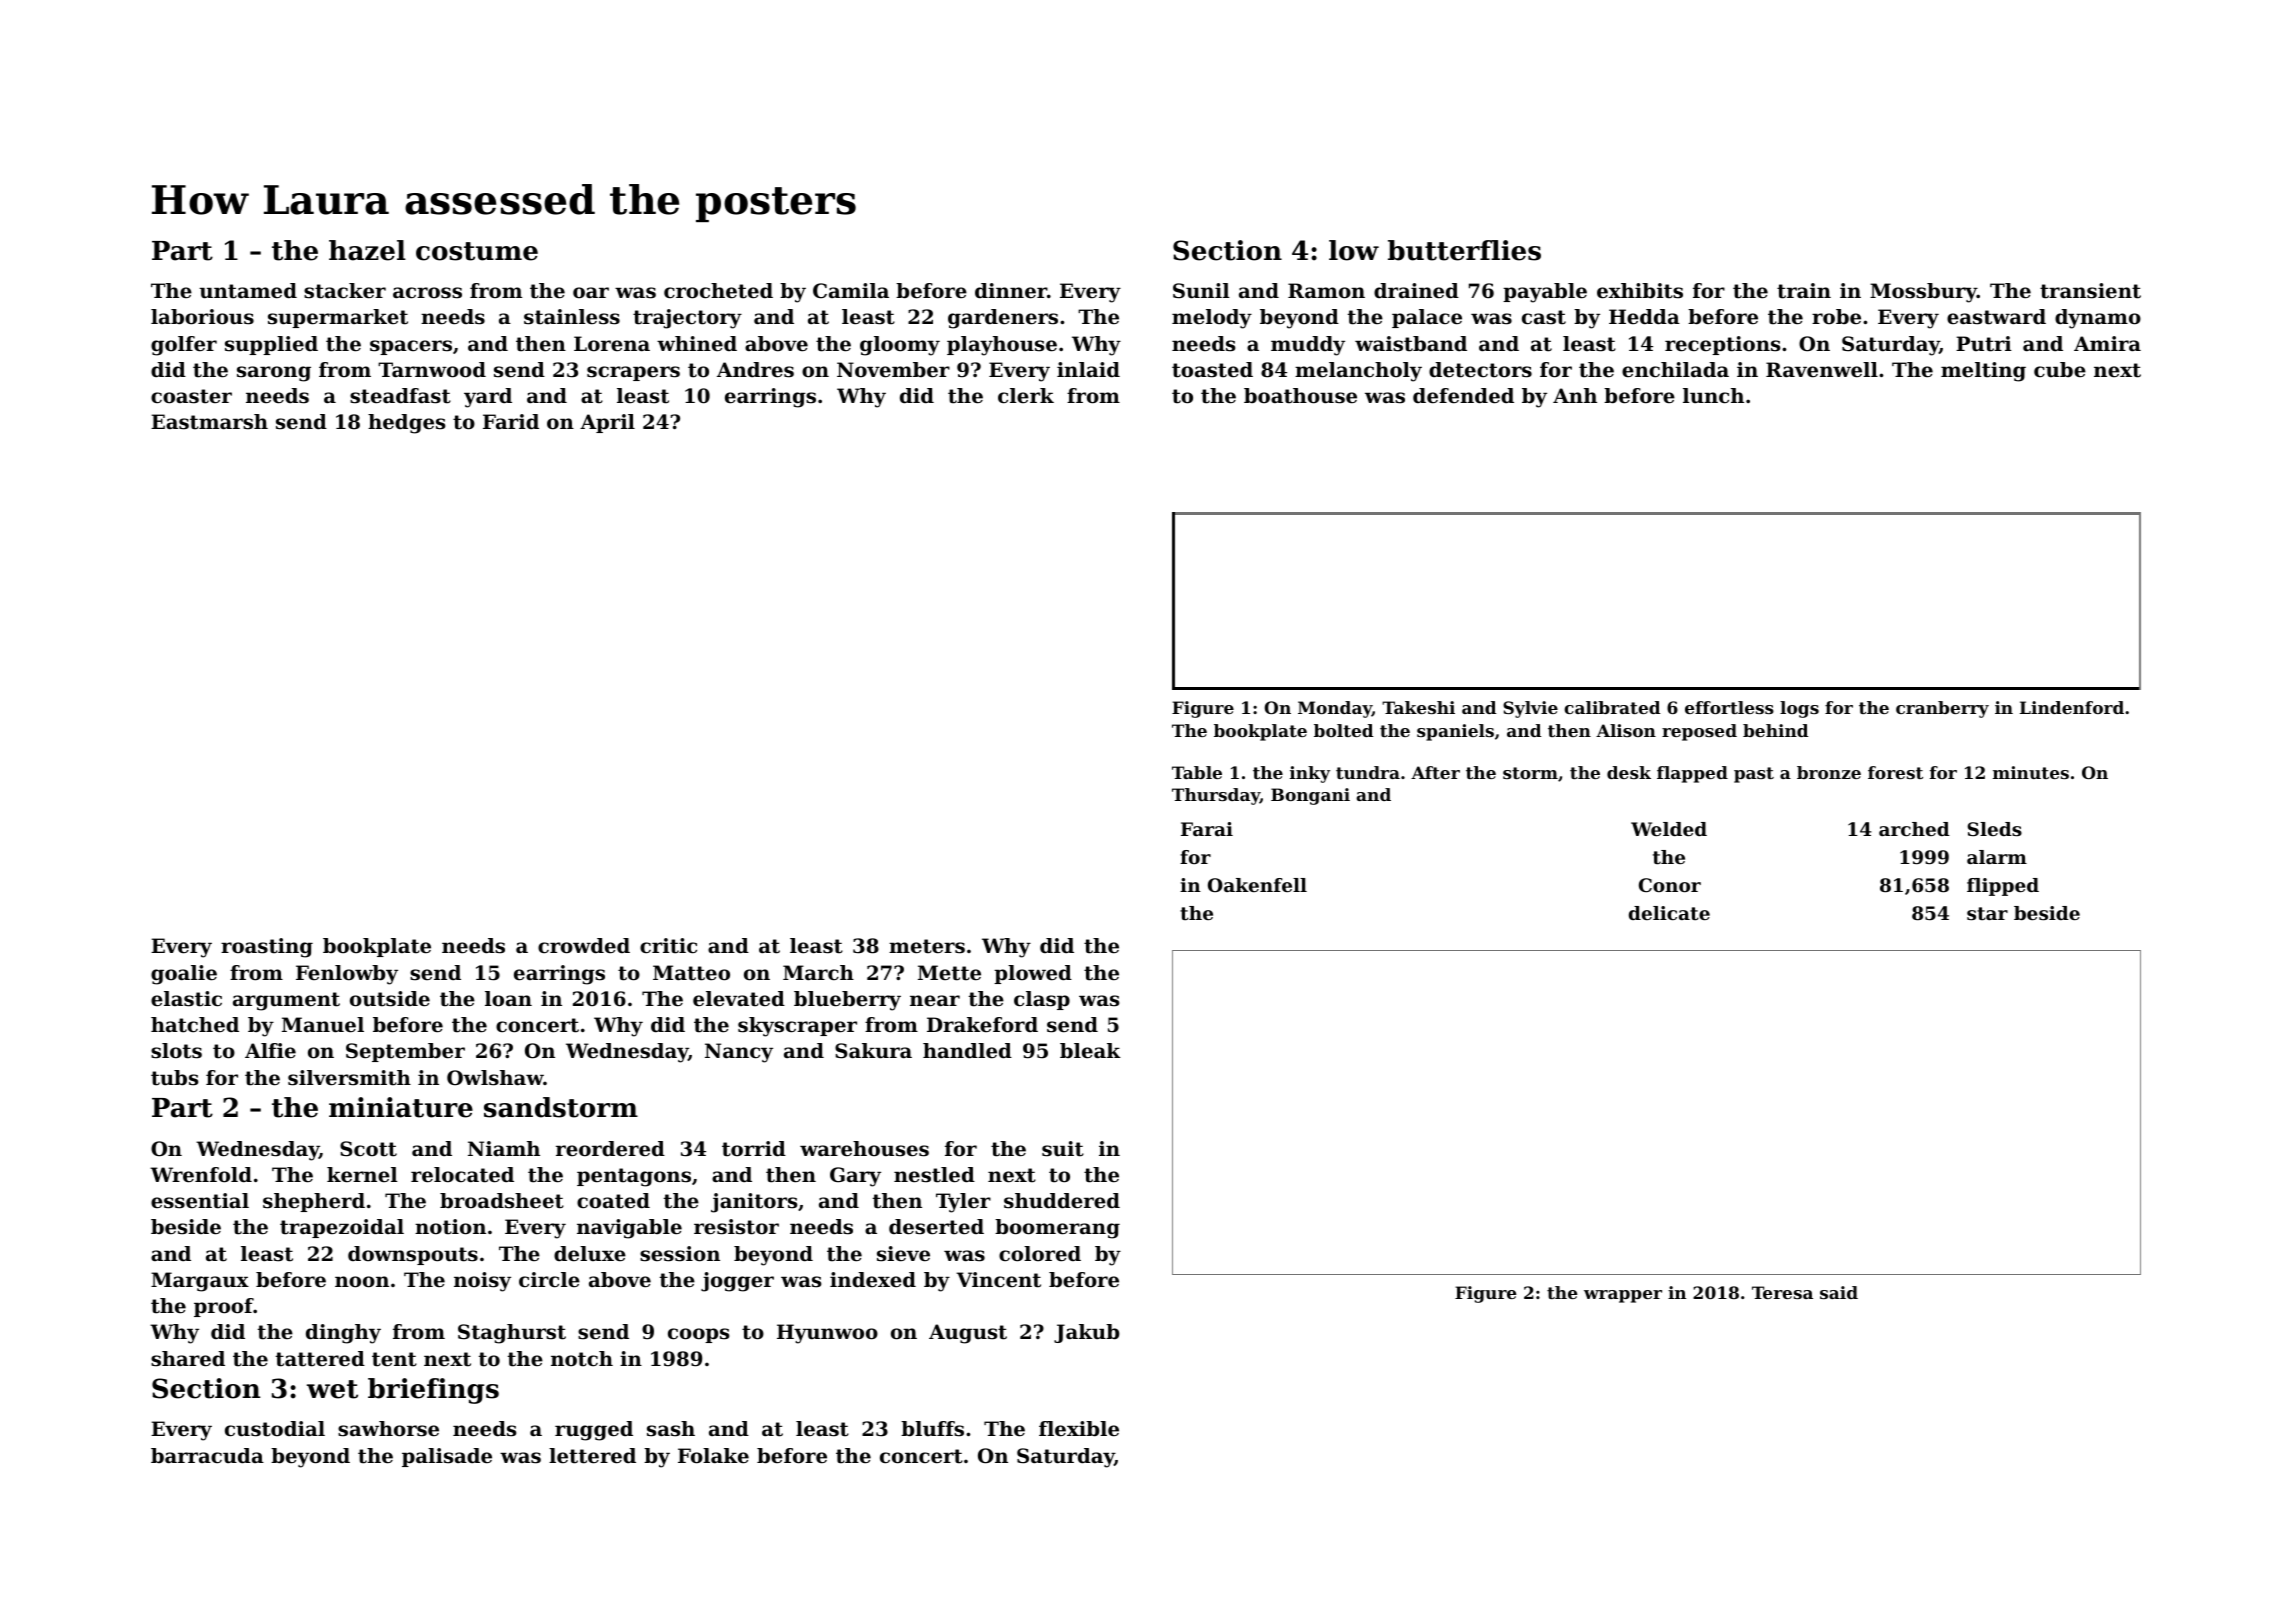 The width and height of the document is (2292, 1620). Describe the element at coordinates (1335, 709) in the document. I see `Monday` at that location.
